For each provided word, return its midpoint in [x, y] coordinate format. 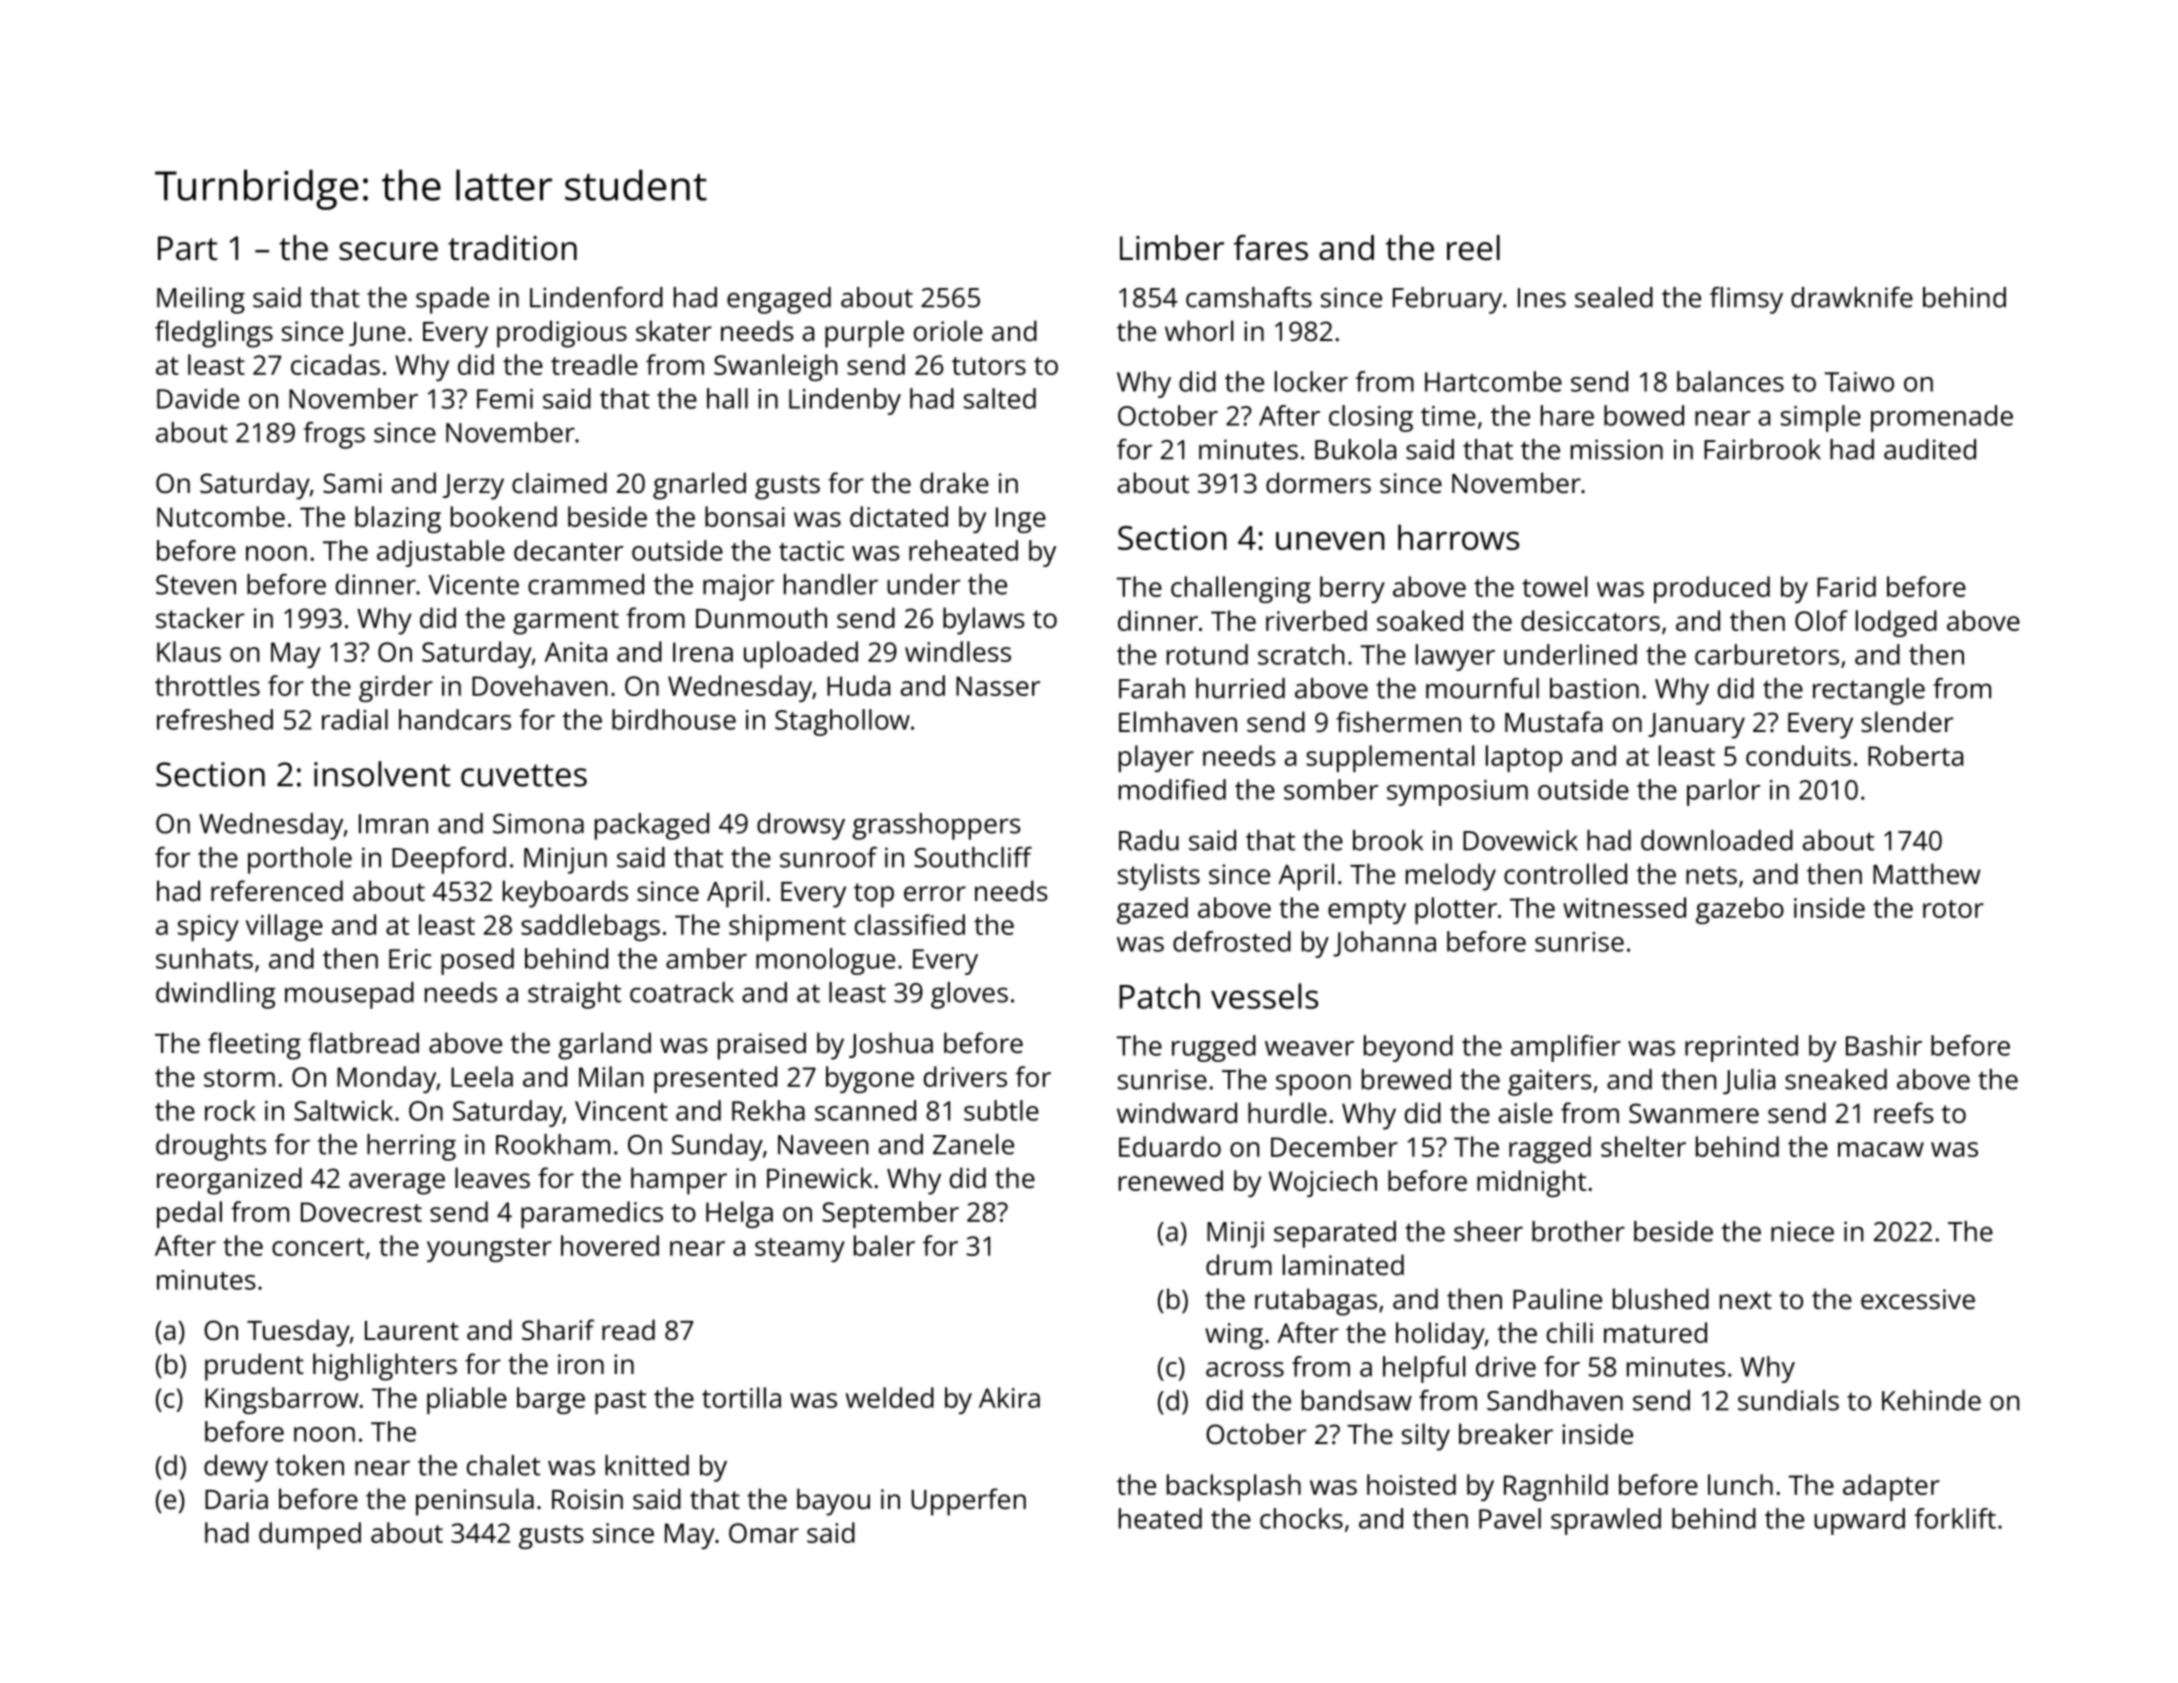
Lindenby [845, 401]
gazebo [1740, 910]
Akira [1009, 1397]
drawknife [1852, 297]
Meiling [201, 300]
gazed [1152, 910]
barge [551, 1400]
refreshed [215, 719]
